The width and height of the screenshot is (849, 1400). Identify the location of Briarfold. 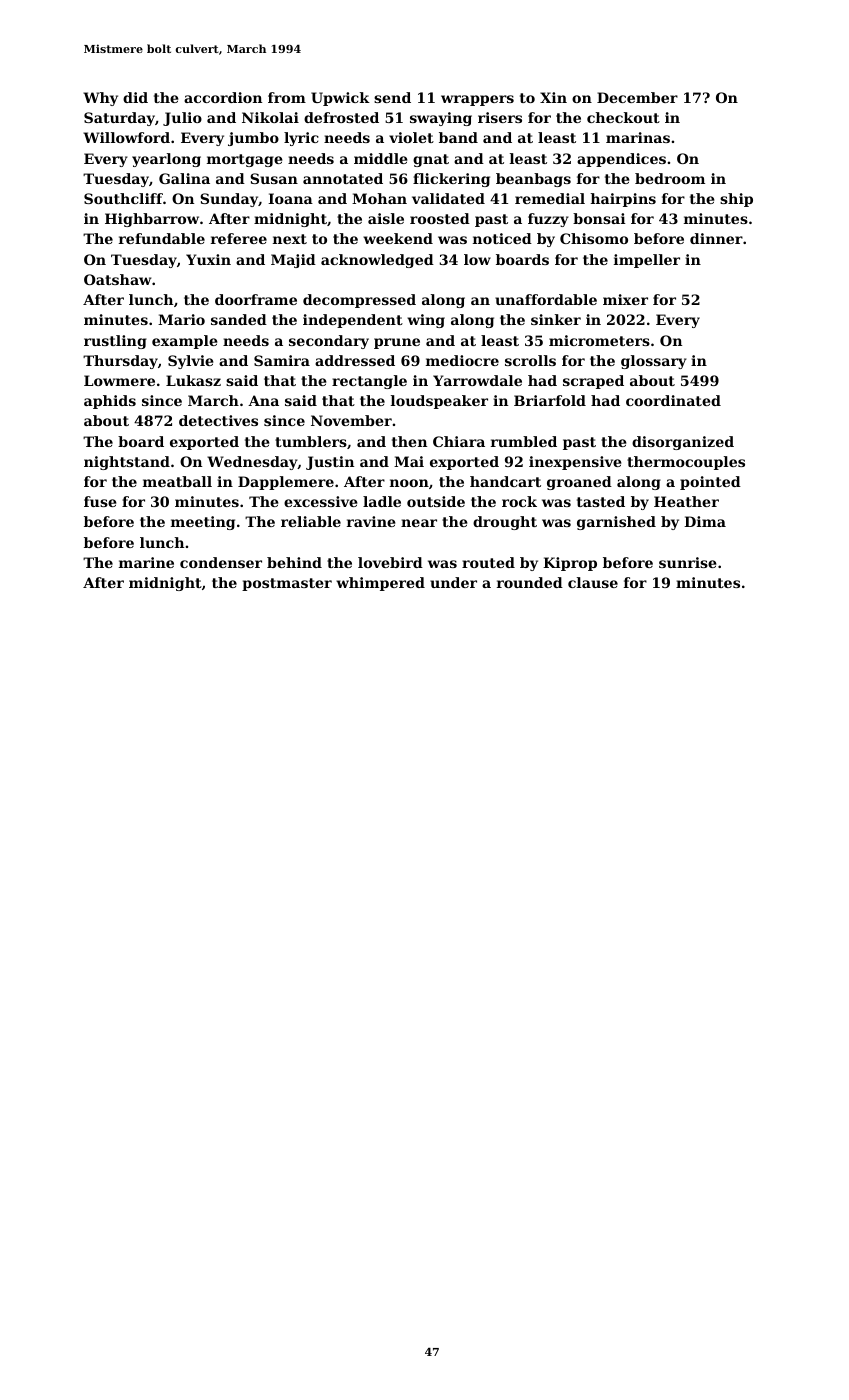
(550, 400).
